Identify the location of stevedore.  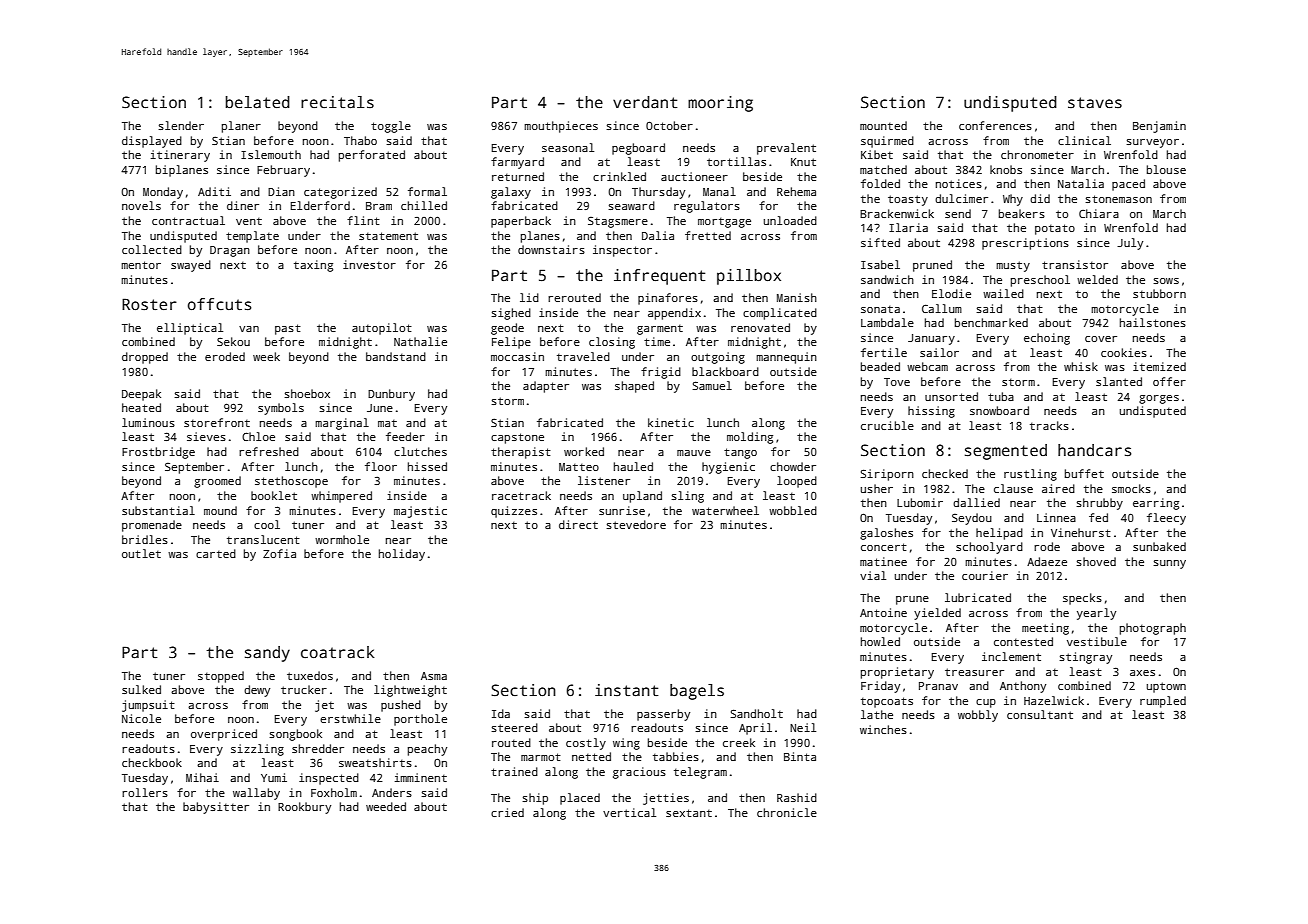
(636, 524).
